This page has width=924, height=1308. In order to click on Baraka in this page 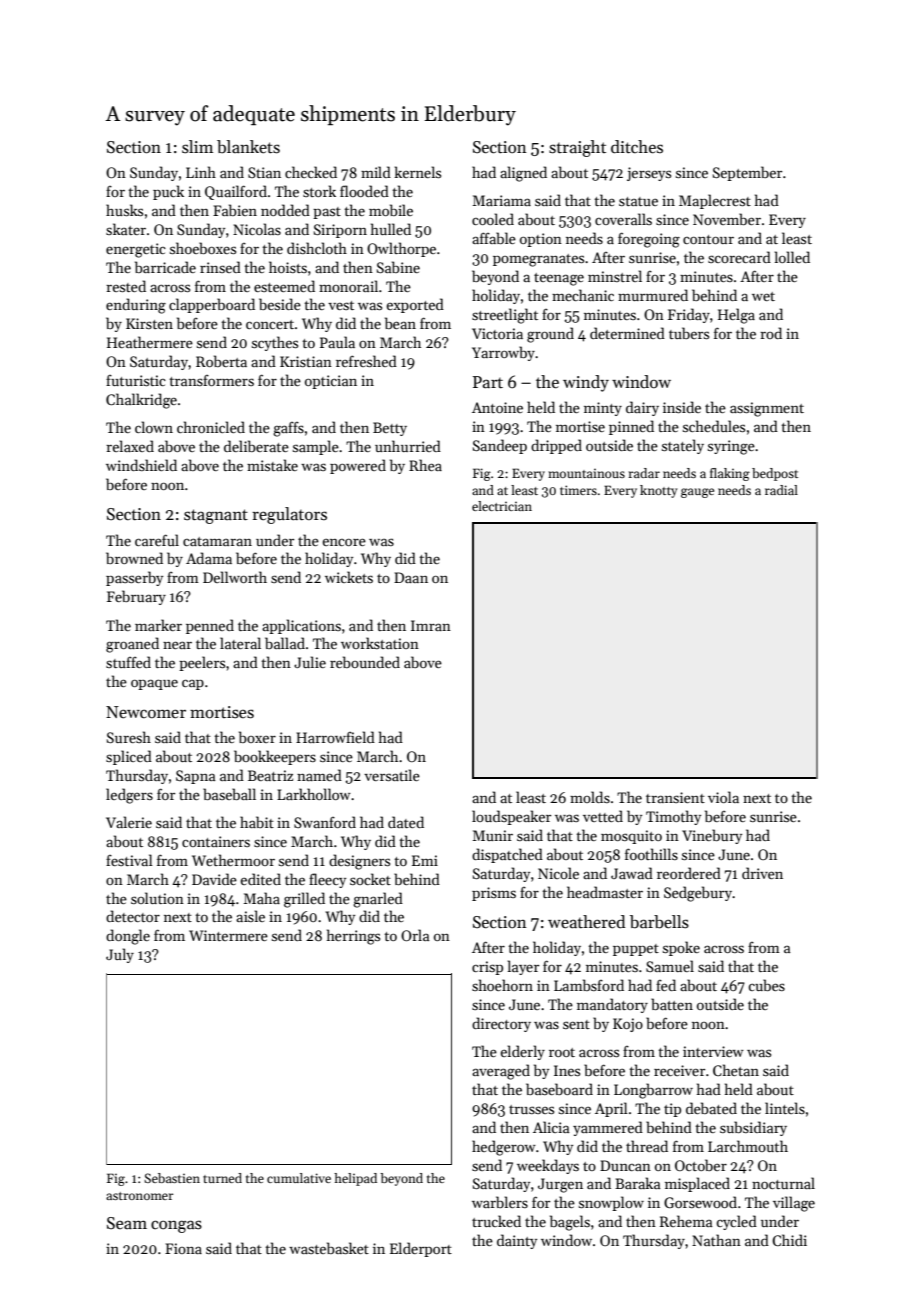, I will do `click(638, 1183)`.
